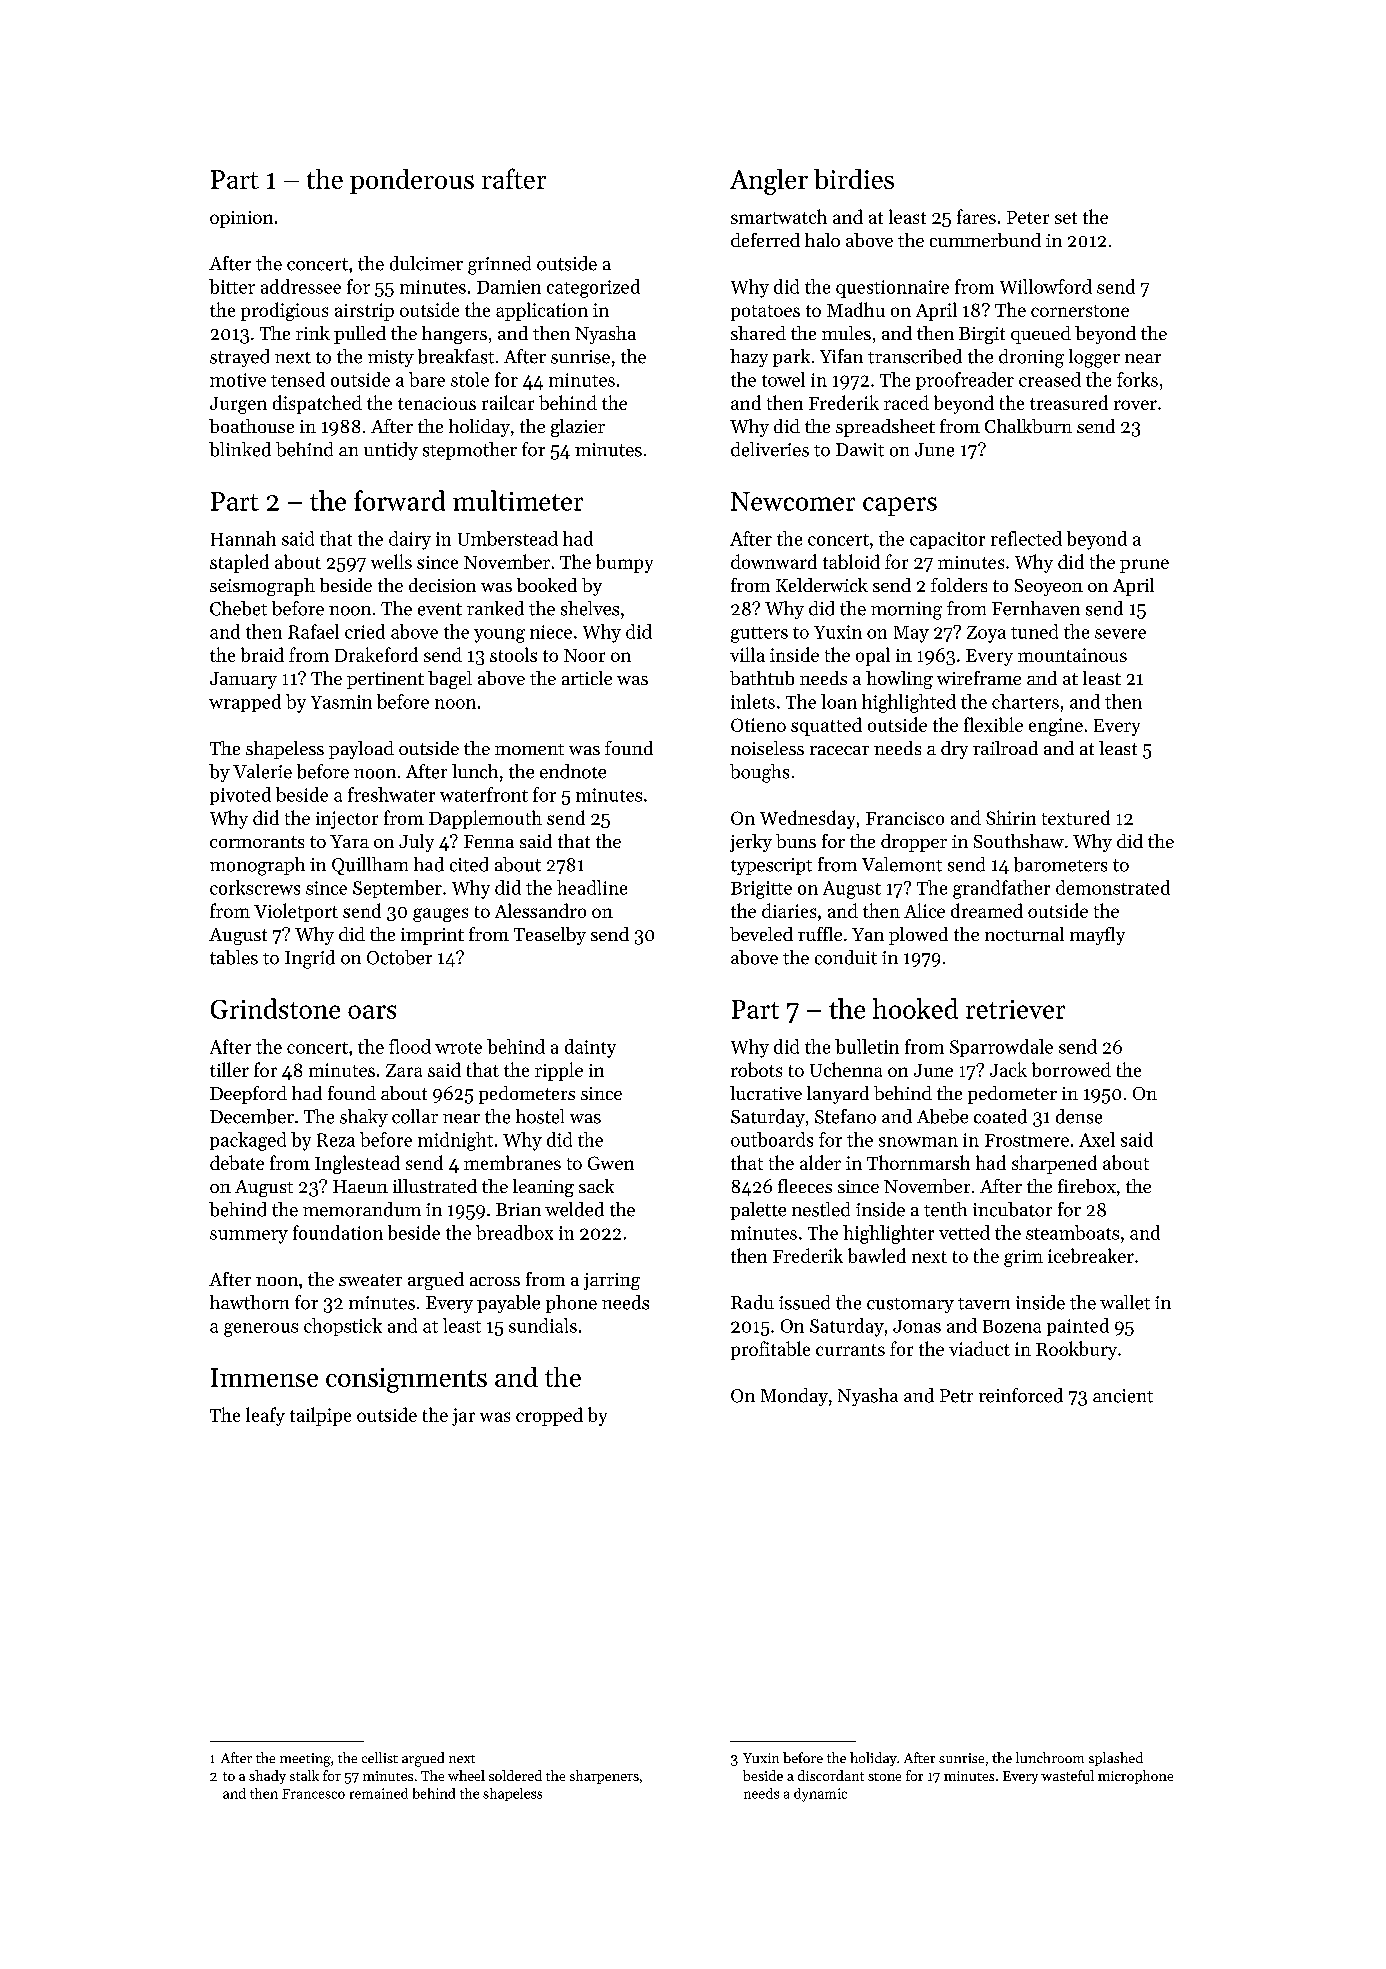 The height and width of the screenshot is (1969, 1386). What do you see at coordinates (774, 561) in the screenshot?
I see `downward` at bounding box center [774, 561].
